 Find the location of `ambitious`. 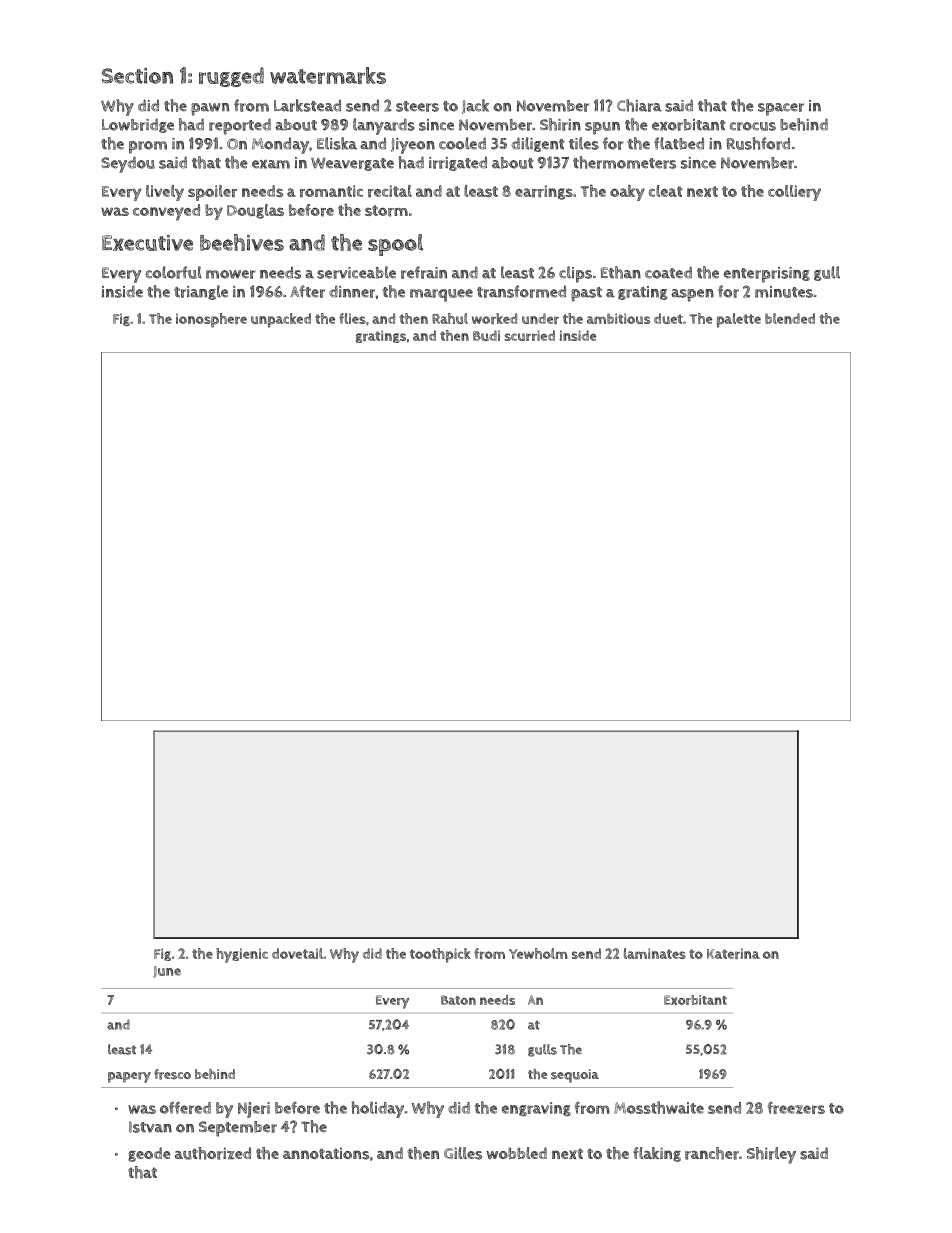

ambitious is located at coordinates (618, 318).
